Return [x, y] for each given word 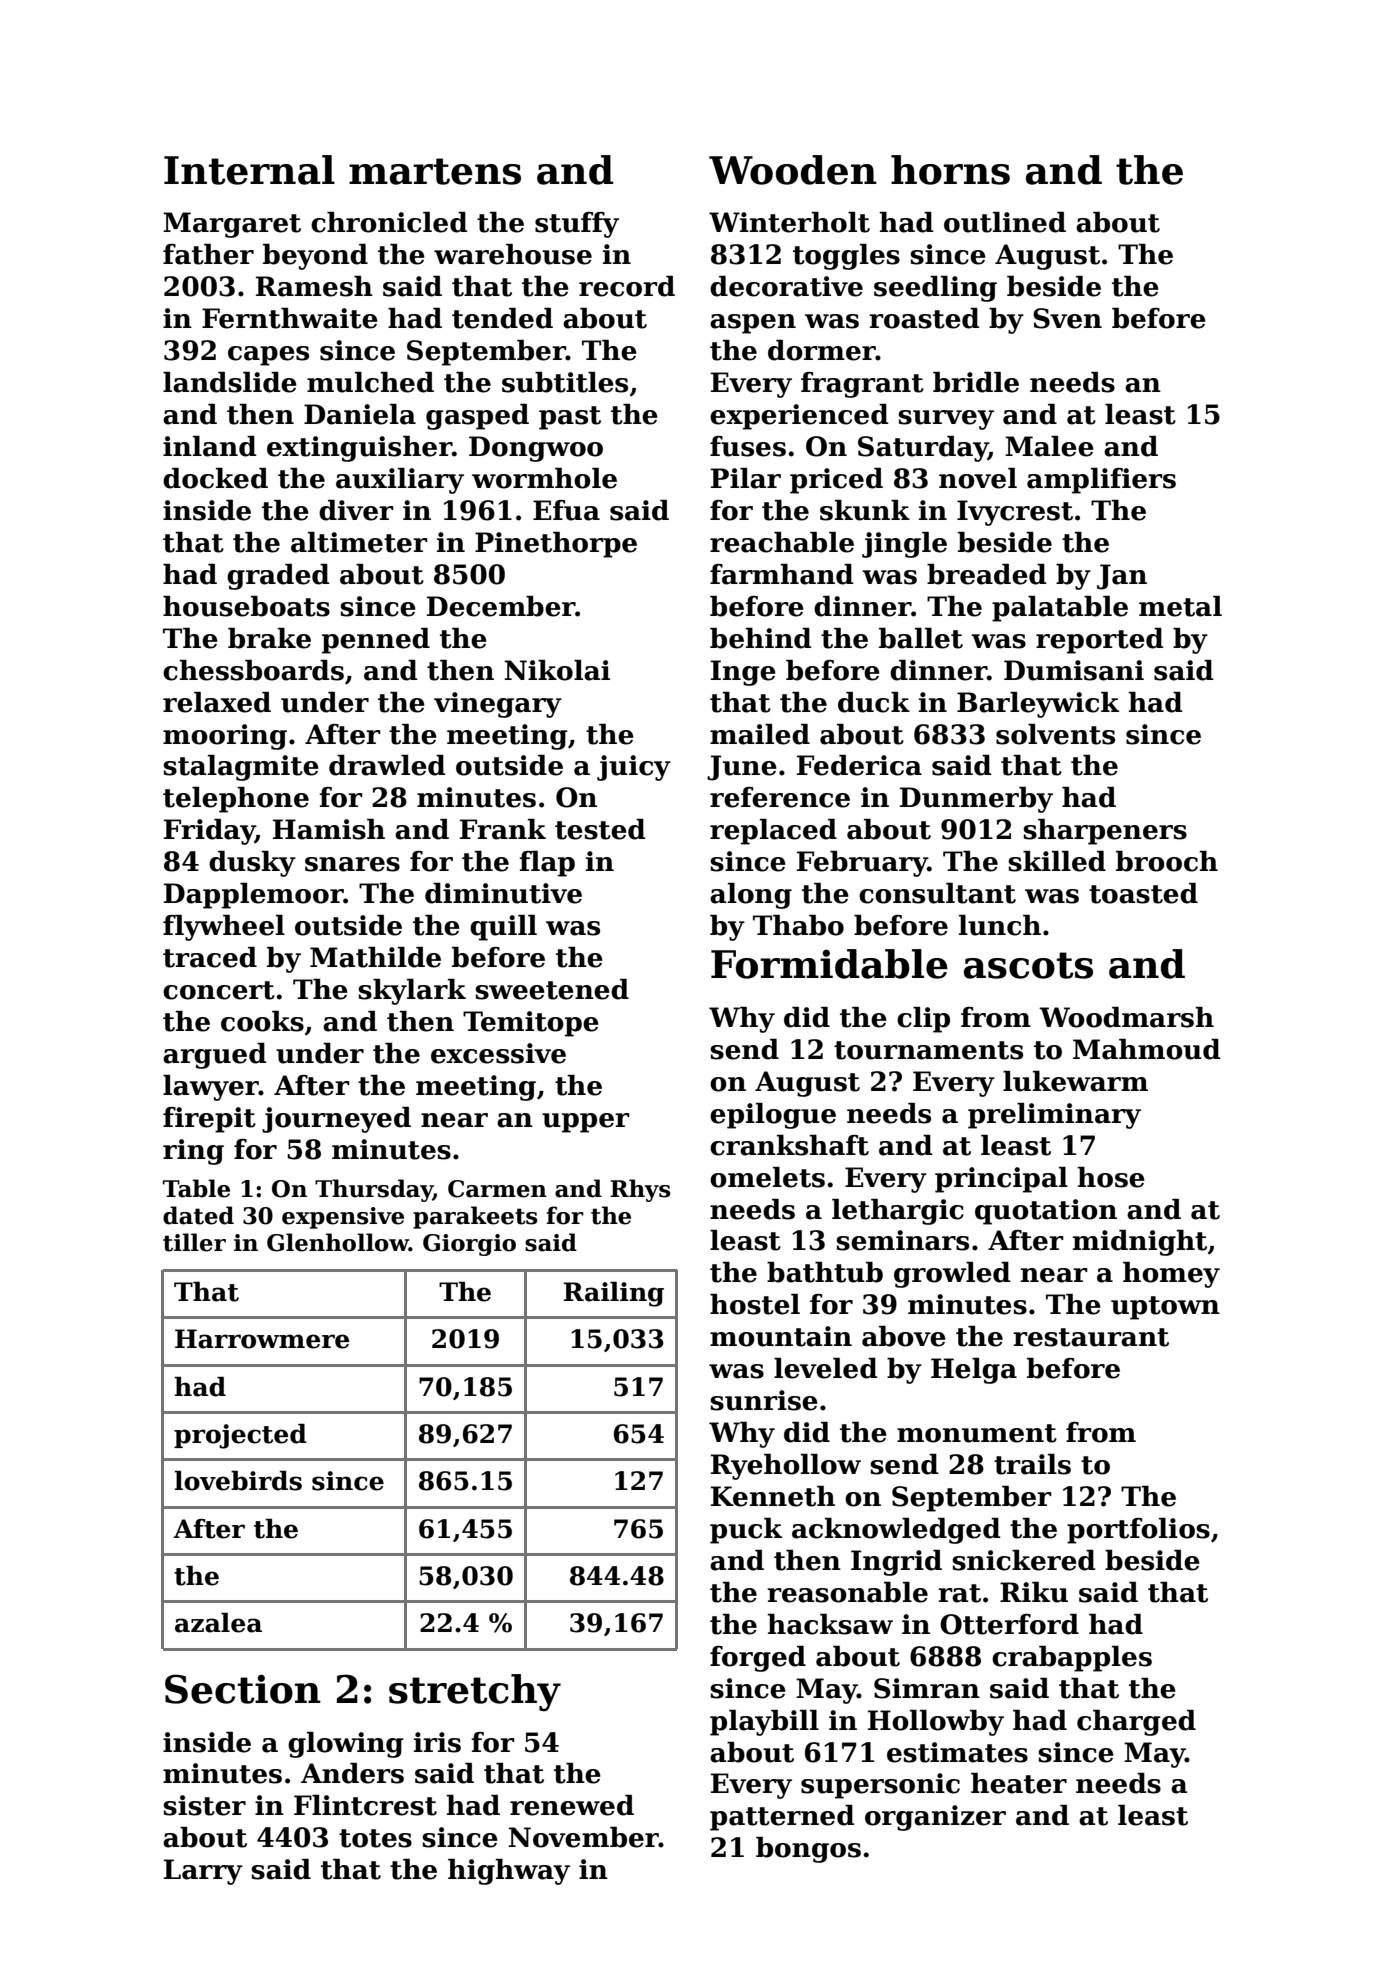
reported [1100, 641]
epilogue [773, 1116]
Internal [249, 170]
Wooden [793, 170]
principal [1001, 1180]
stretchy [475, 1692]
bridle [976, 382]
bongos [808, 1850]
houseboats [246, 606]
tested [600, 829]
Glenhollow [338, 1242]
